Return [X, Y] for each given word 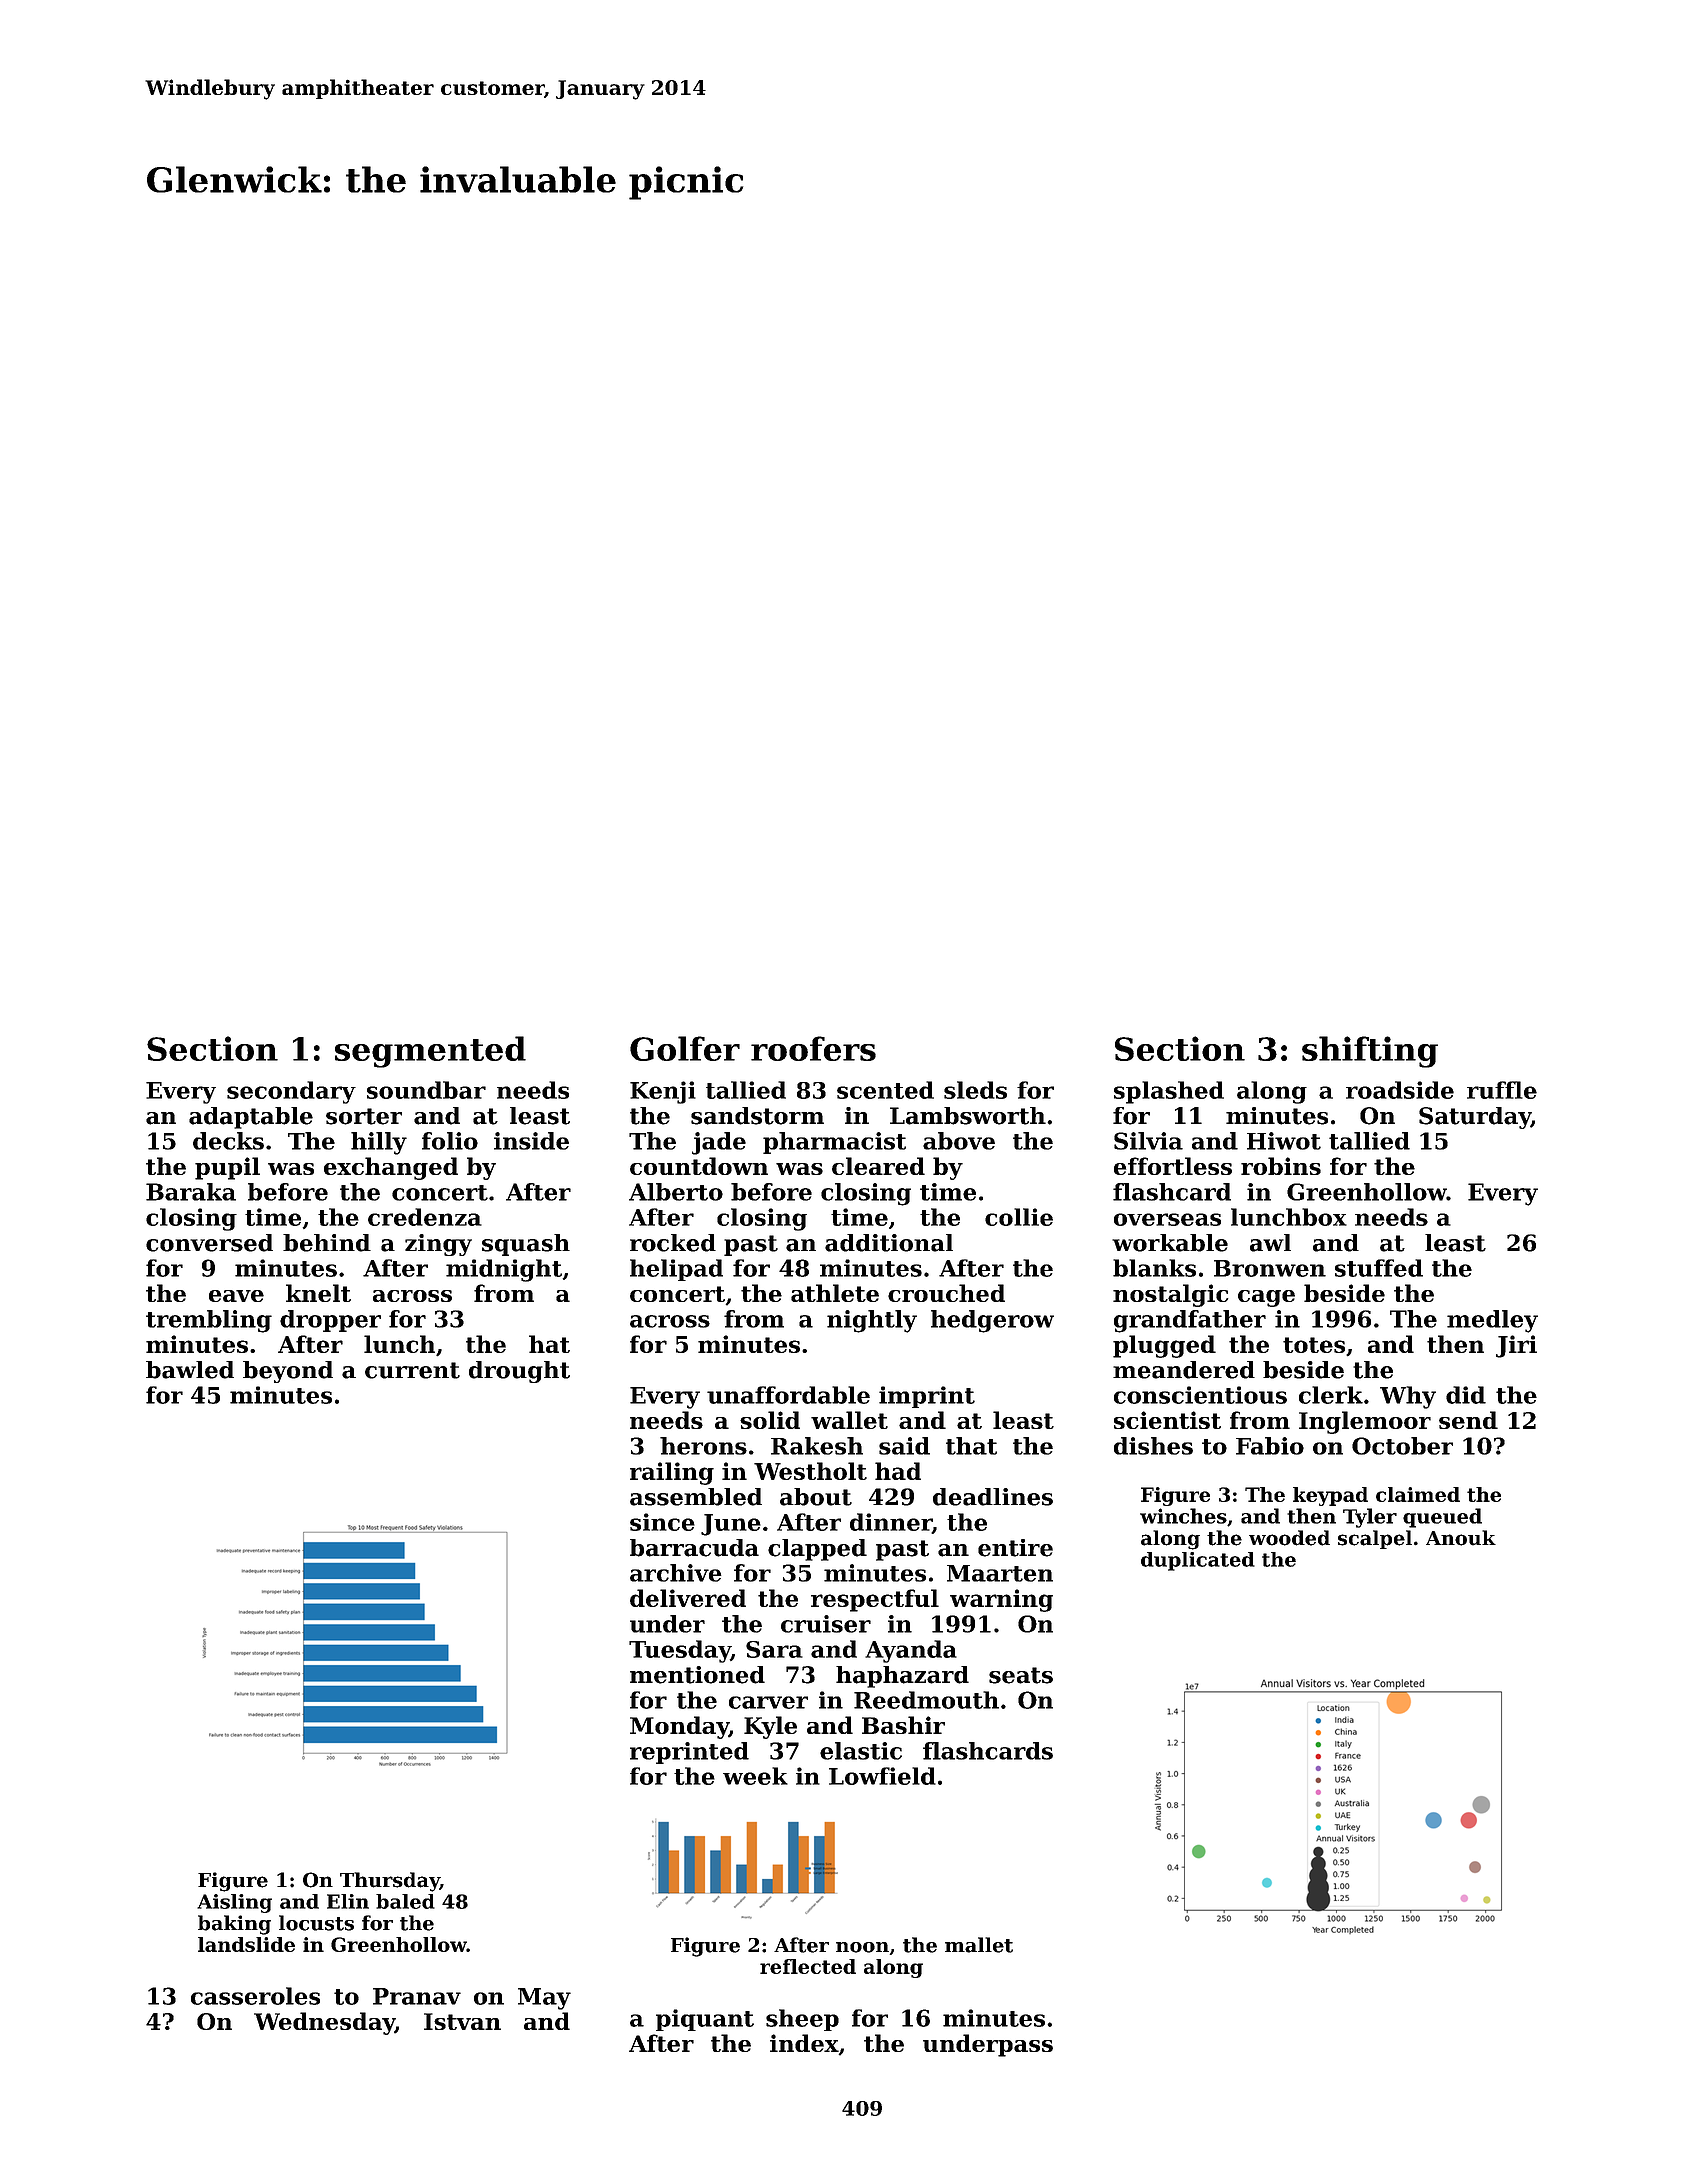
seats [1021, 1675]
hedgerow [992, 1321]
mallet [979, 1945]
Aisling [234, 1903]
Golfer [685, 1048]
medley [1492, 1321]
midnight [504, 1270]
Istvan [462, 2021]
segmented [430, 1052]
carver [768, 1702]
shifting [1370, 1052]
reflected [808, 1966]
